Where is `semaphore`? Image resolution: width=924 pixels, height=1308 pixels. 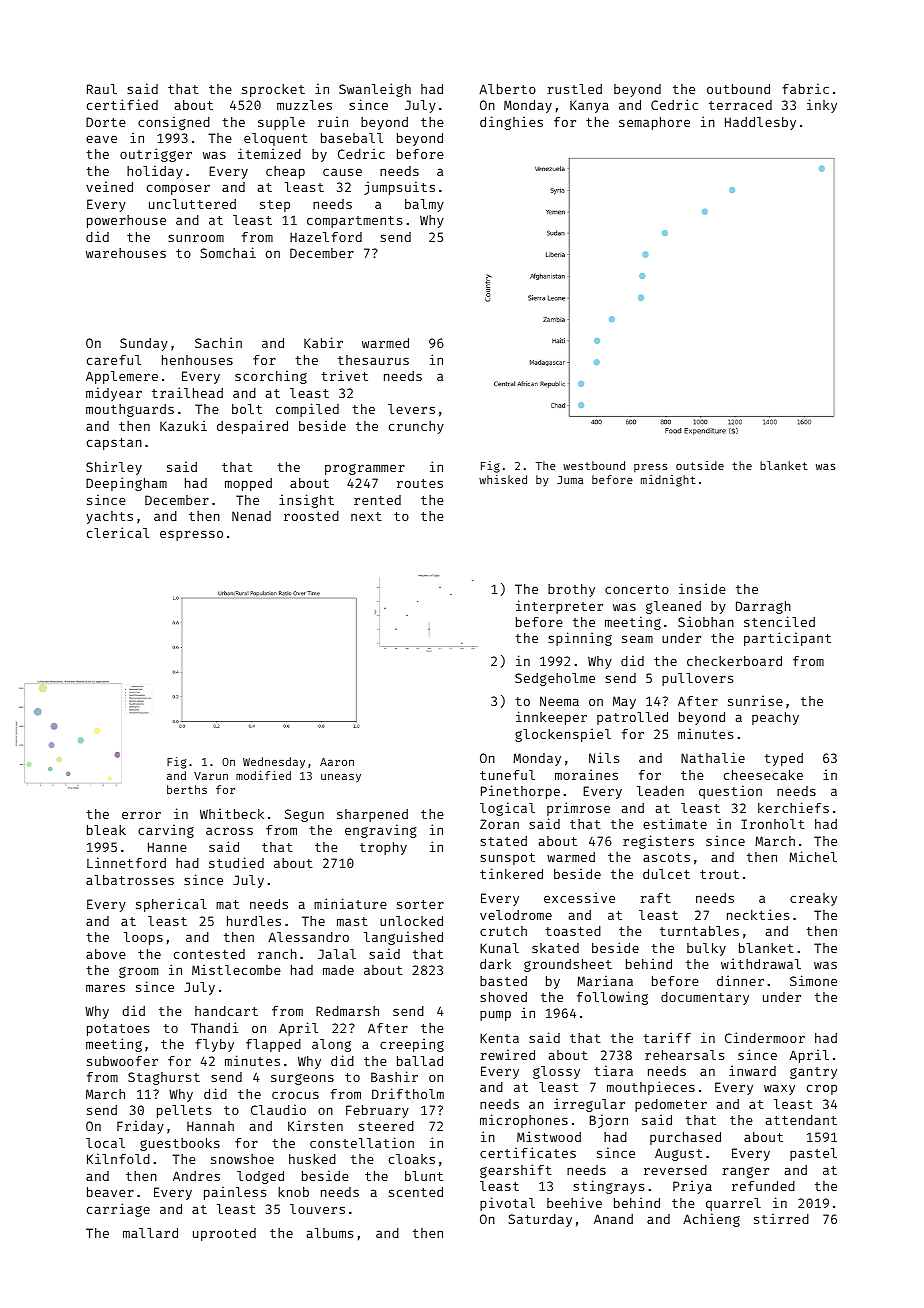 semaphore is located at coordinates (654, 123).
